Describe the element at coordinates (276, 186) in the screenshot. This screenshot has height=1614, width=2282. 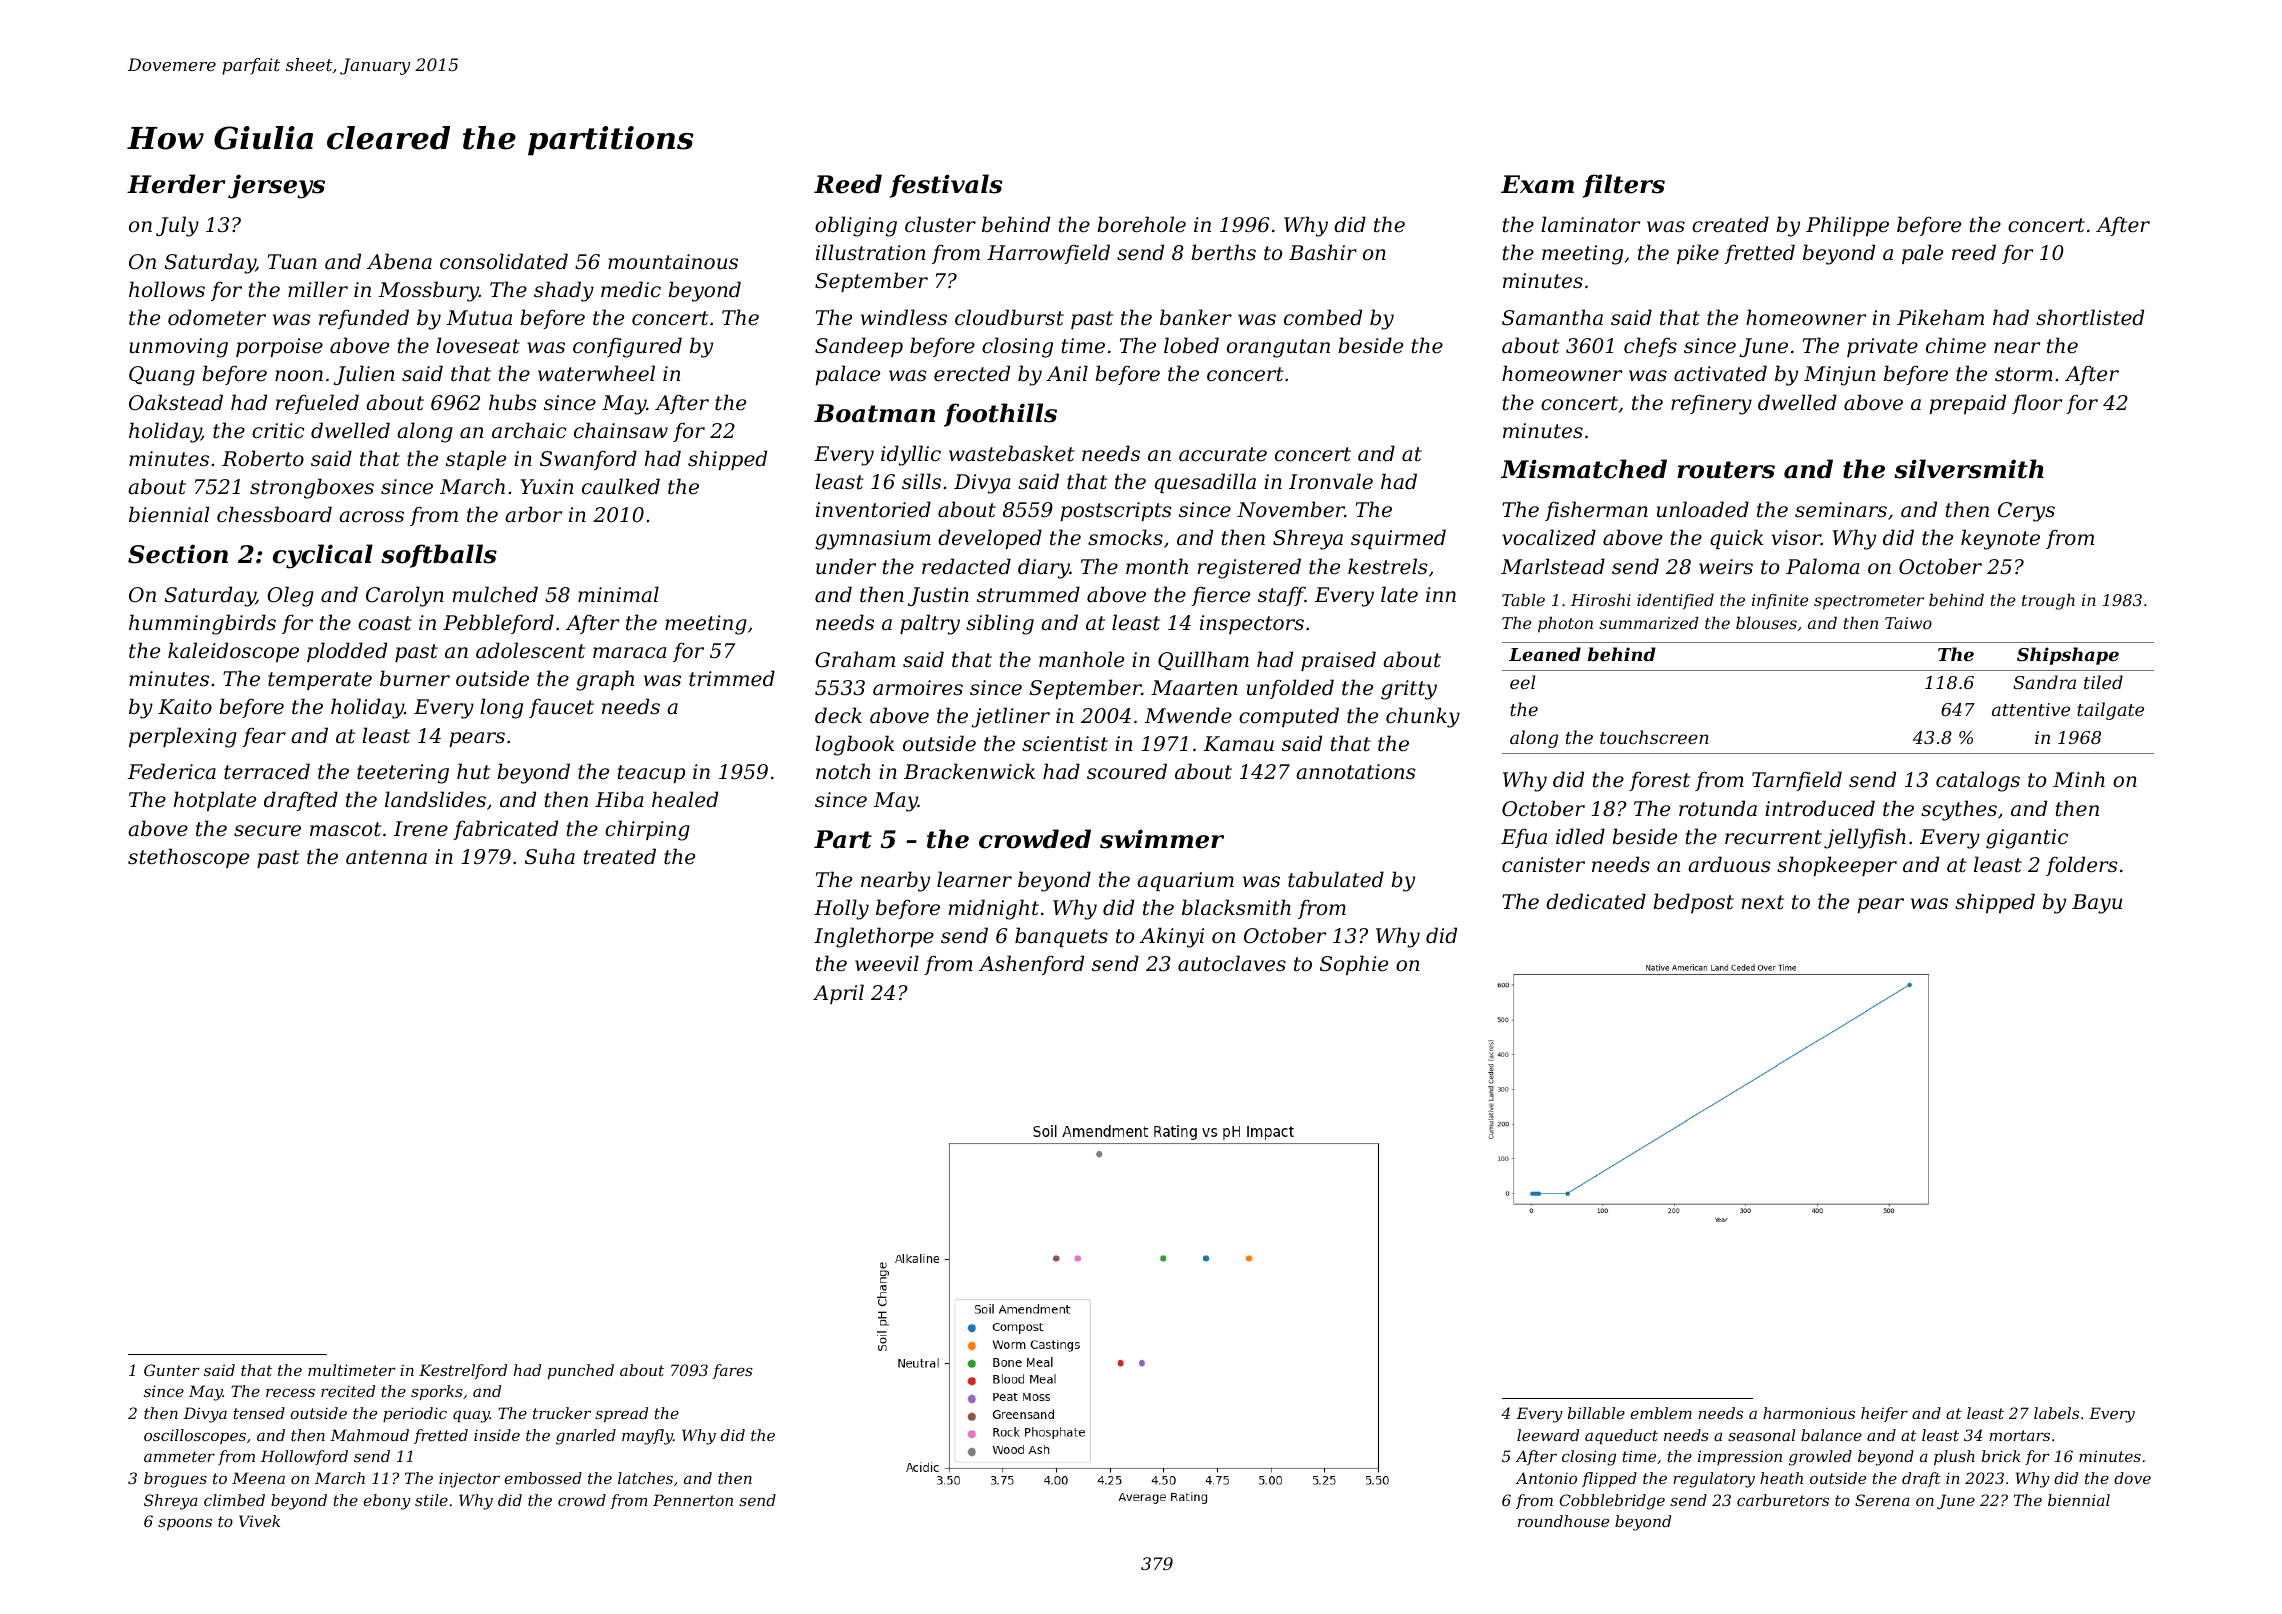
I see `jerseys` at that location.
